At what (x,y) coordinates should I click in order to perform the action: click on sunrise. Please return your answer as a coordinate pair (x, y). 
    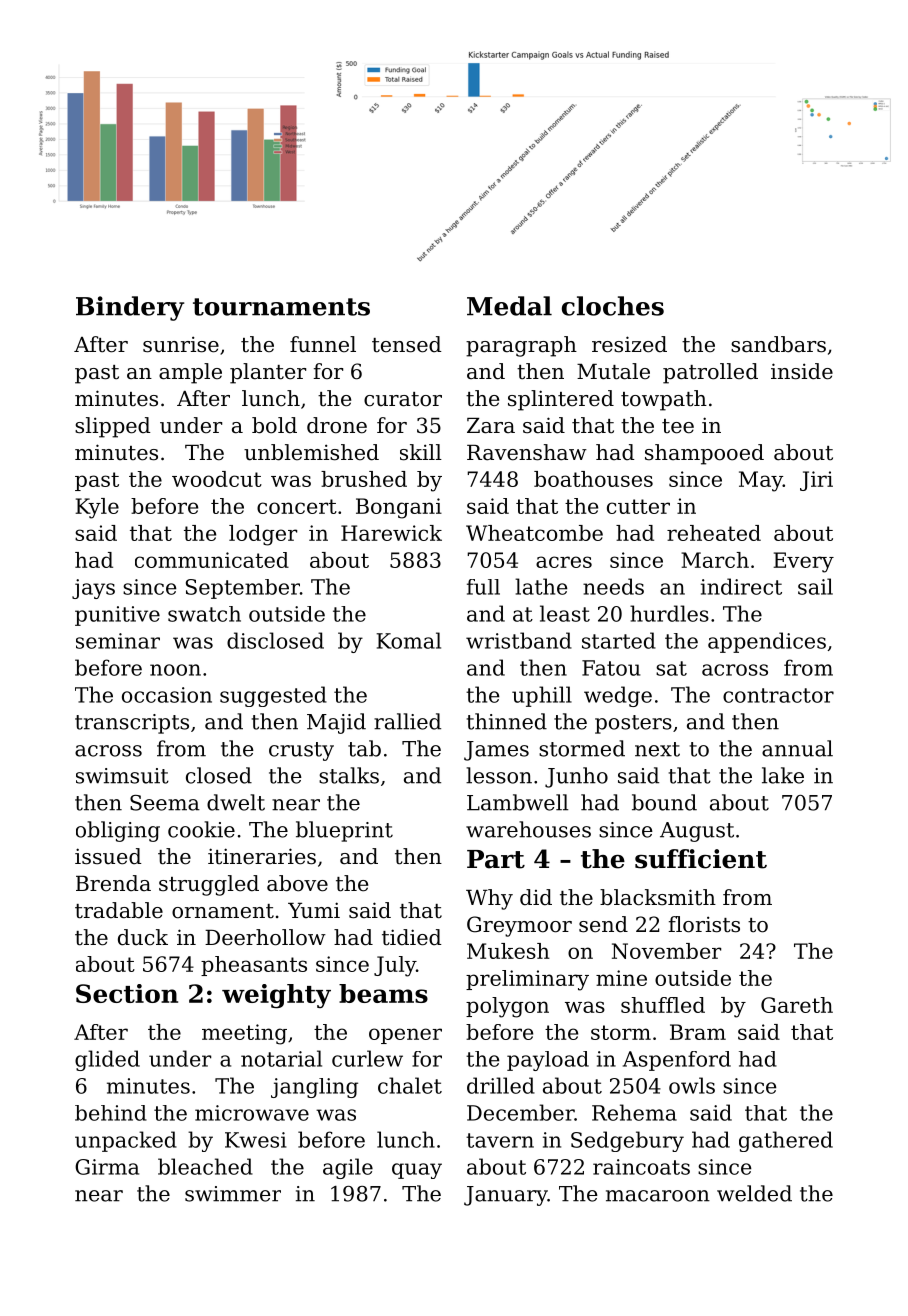
    Looking at the image, I should click on (181, 344).
